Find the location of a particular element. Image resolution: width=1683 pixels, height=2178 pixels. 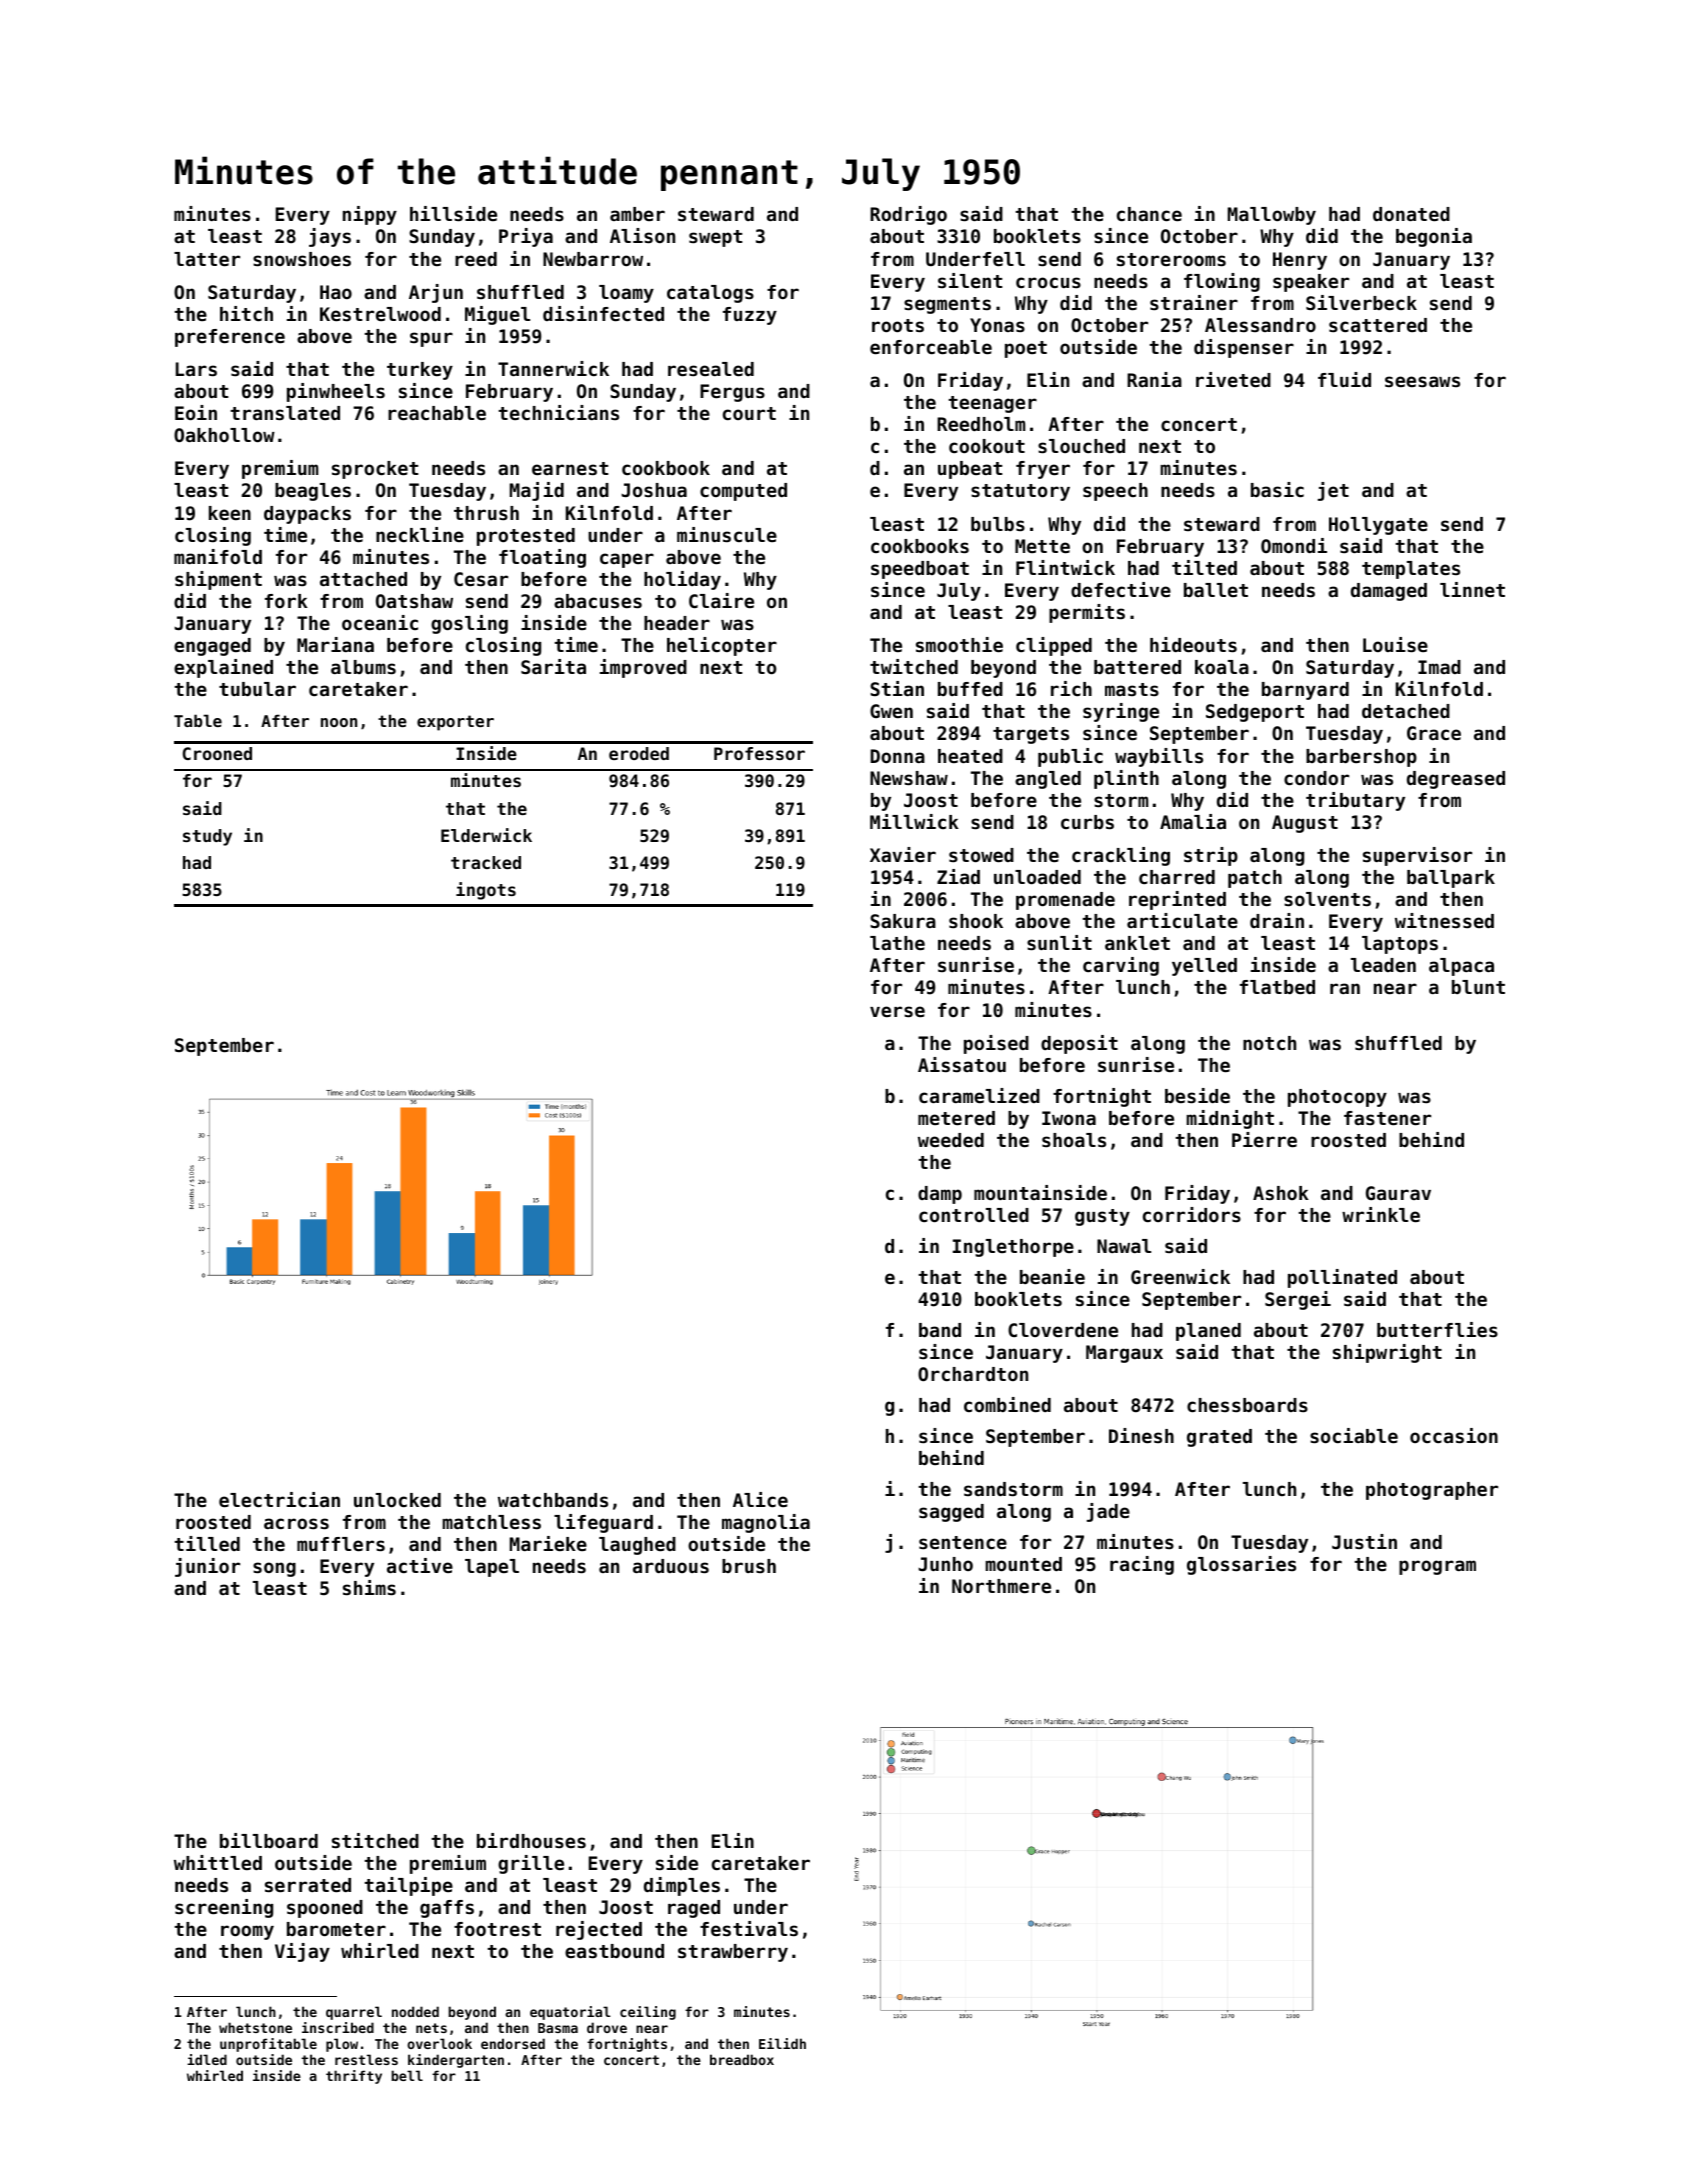

blunt is located at coordinates (1478, 987).
